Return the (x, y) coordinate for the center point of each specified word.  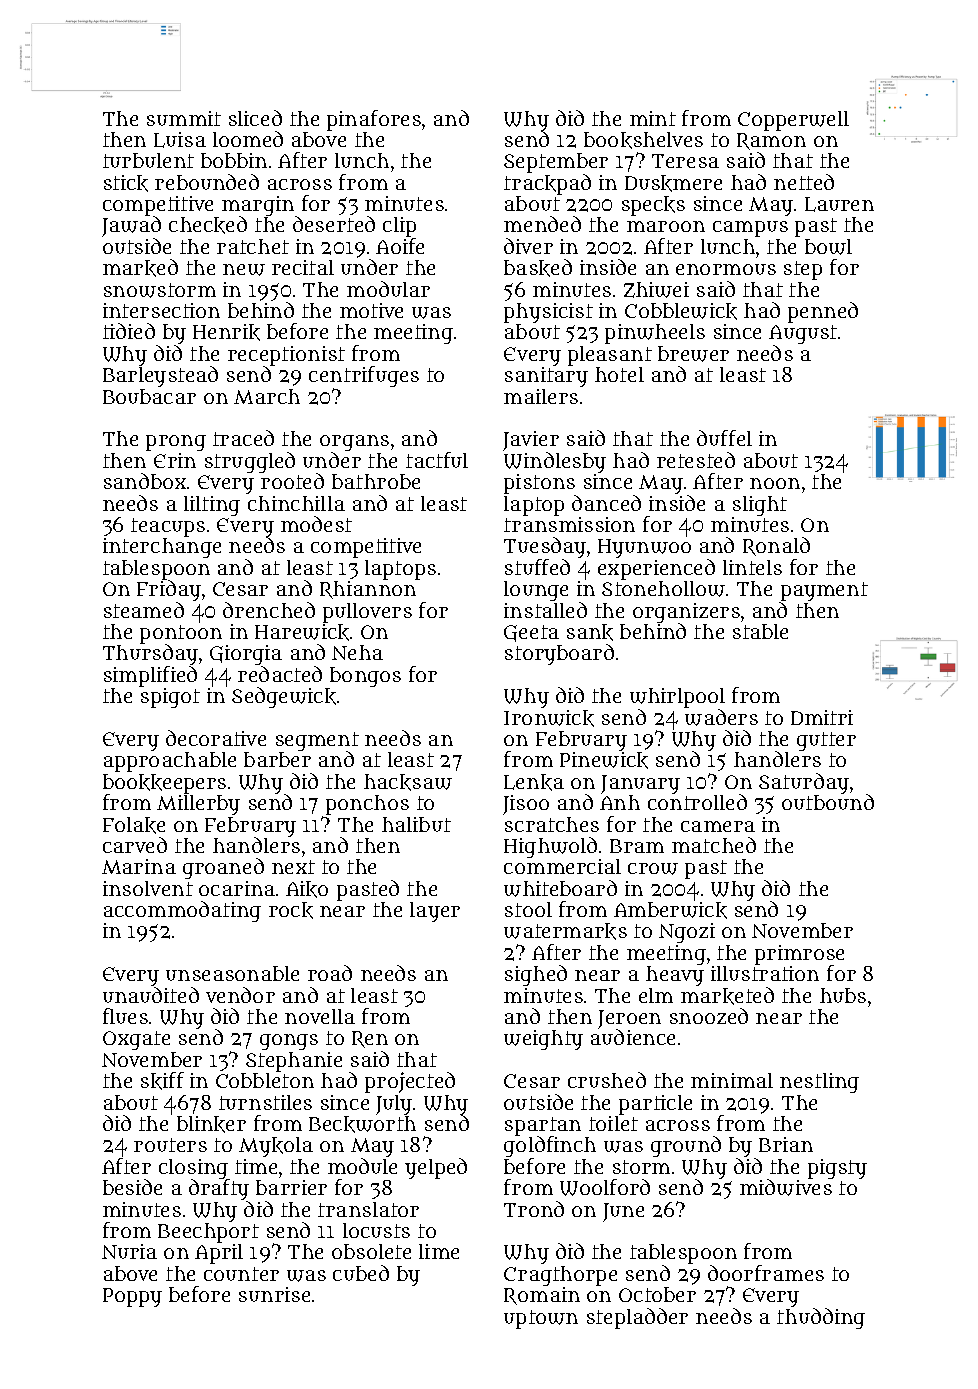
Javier (531, 441)
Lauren (839, 204)
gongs (289, 1042)
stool (528, 909)
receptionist (286, 356)
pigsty (837, 1169)
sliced (255, 118)
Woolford (605, 1187)
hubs (843, 995)
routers (170, 1145)
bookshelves (643, 140)
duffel (724, 438)
